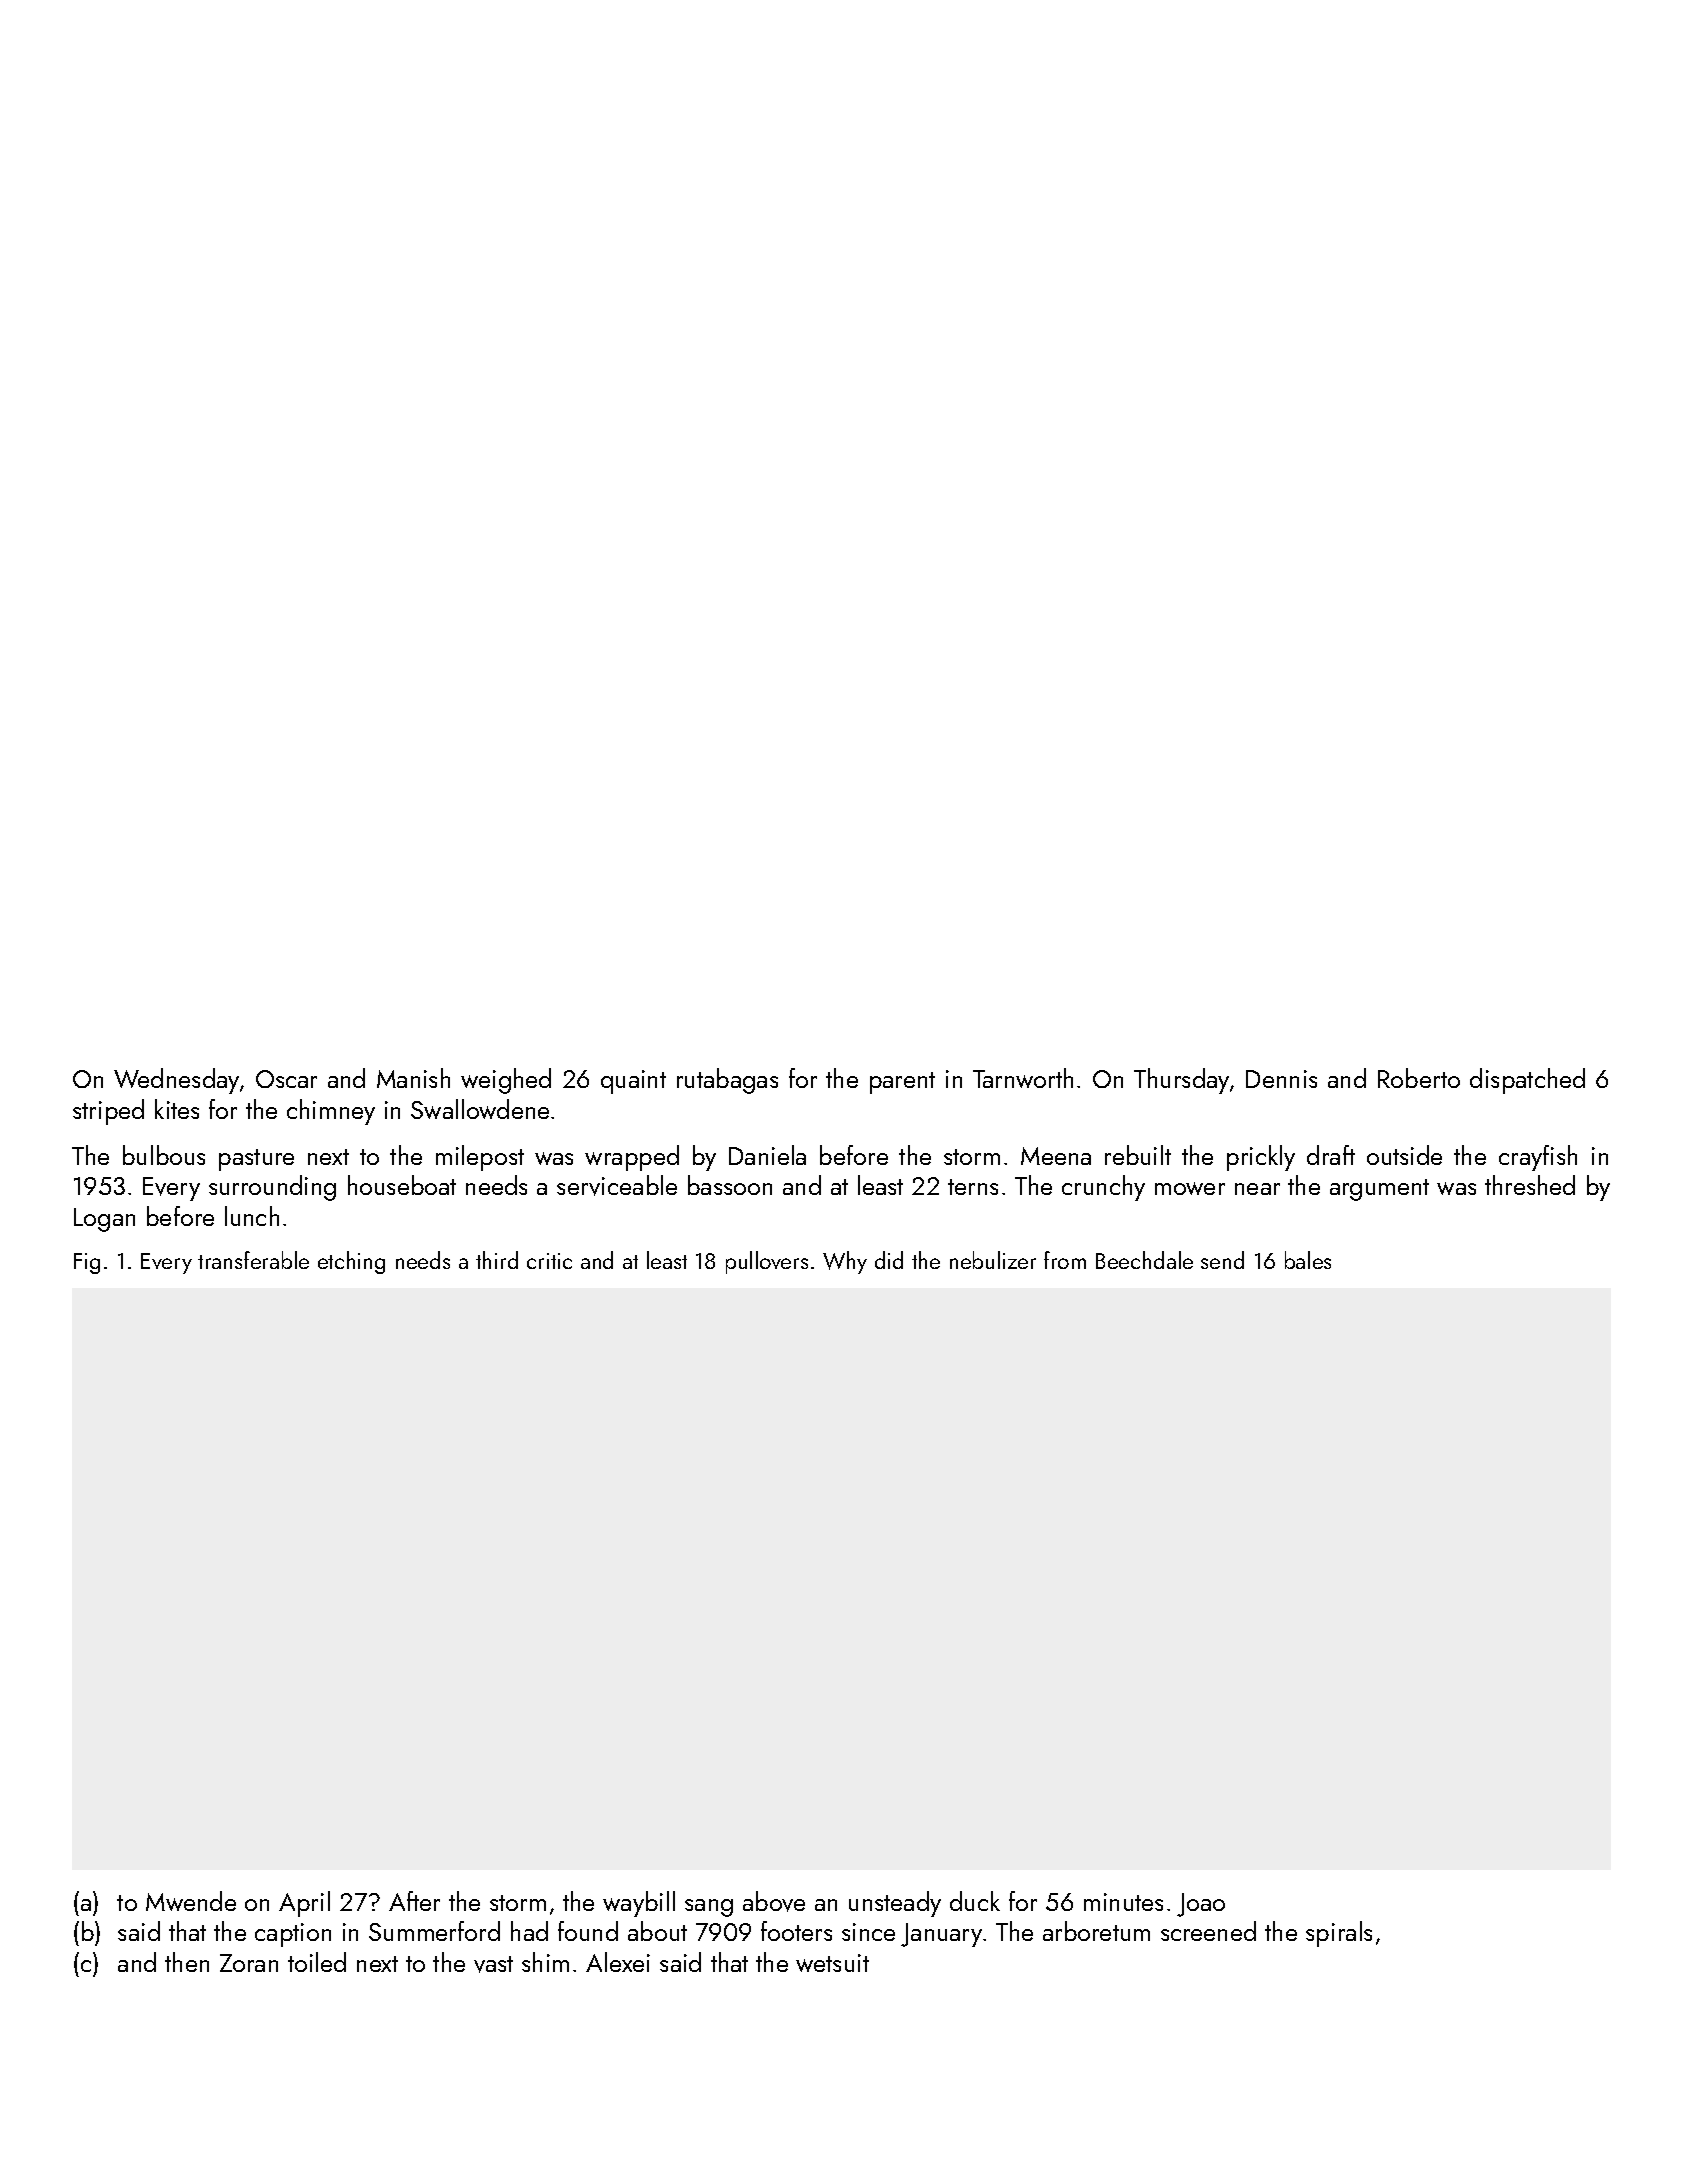 The width and height of the image is (1683, 2178). What do you see at coordinates (1308, 1260) in the image?
I see `bales` at bounding box center [1308, 1260].
